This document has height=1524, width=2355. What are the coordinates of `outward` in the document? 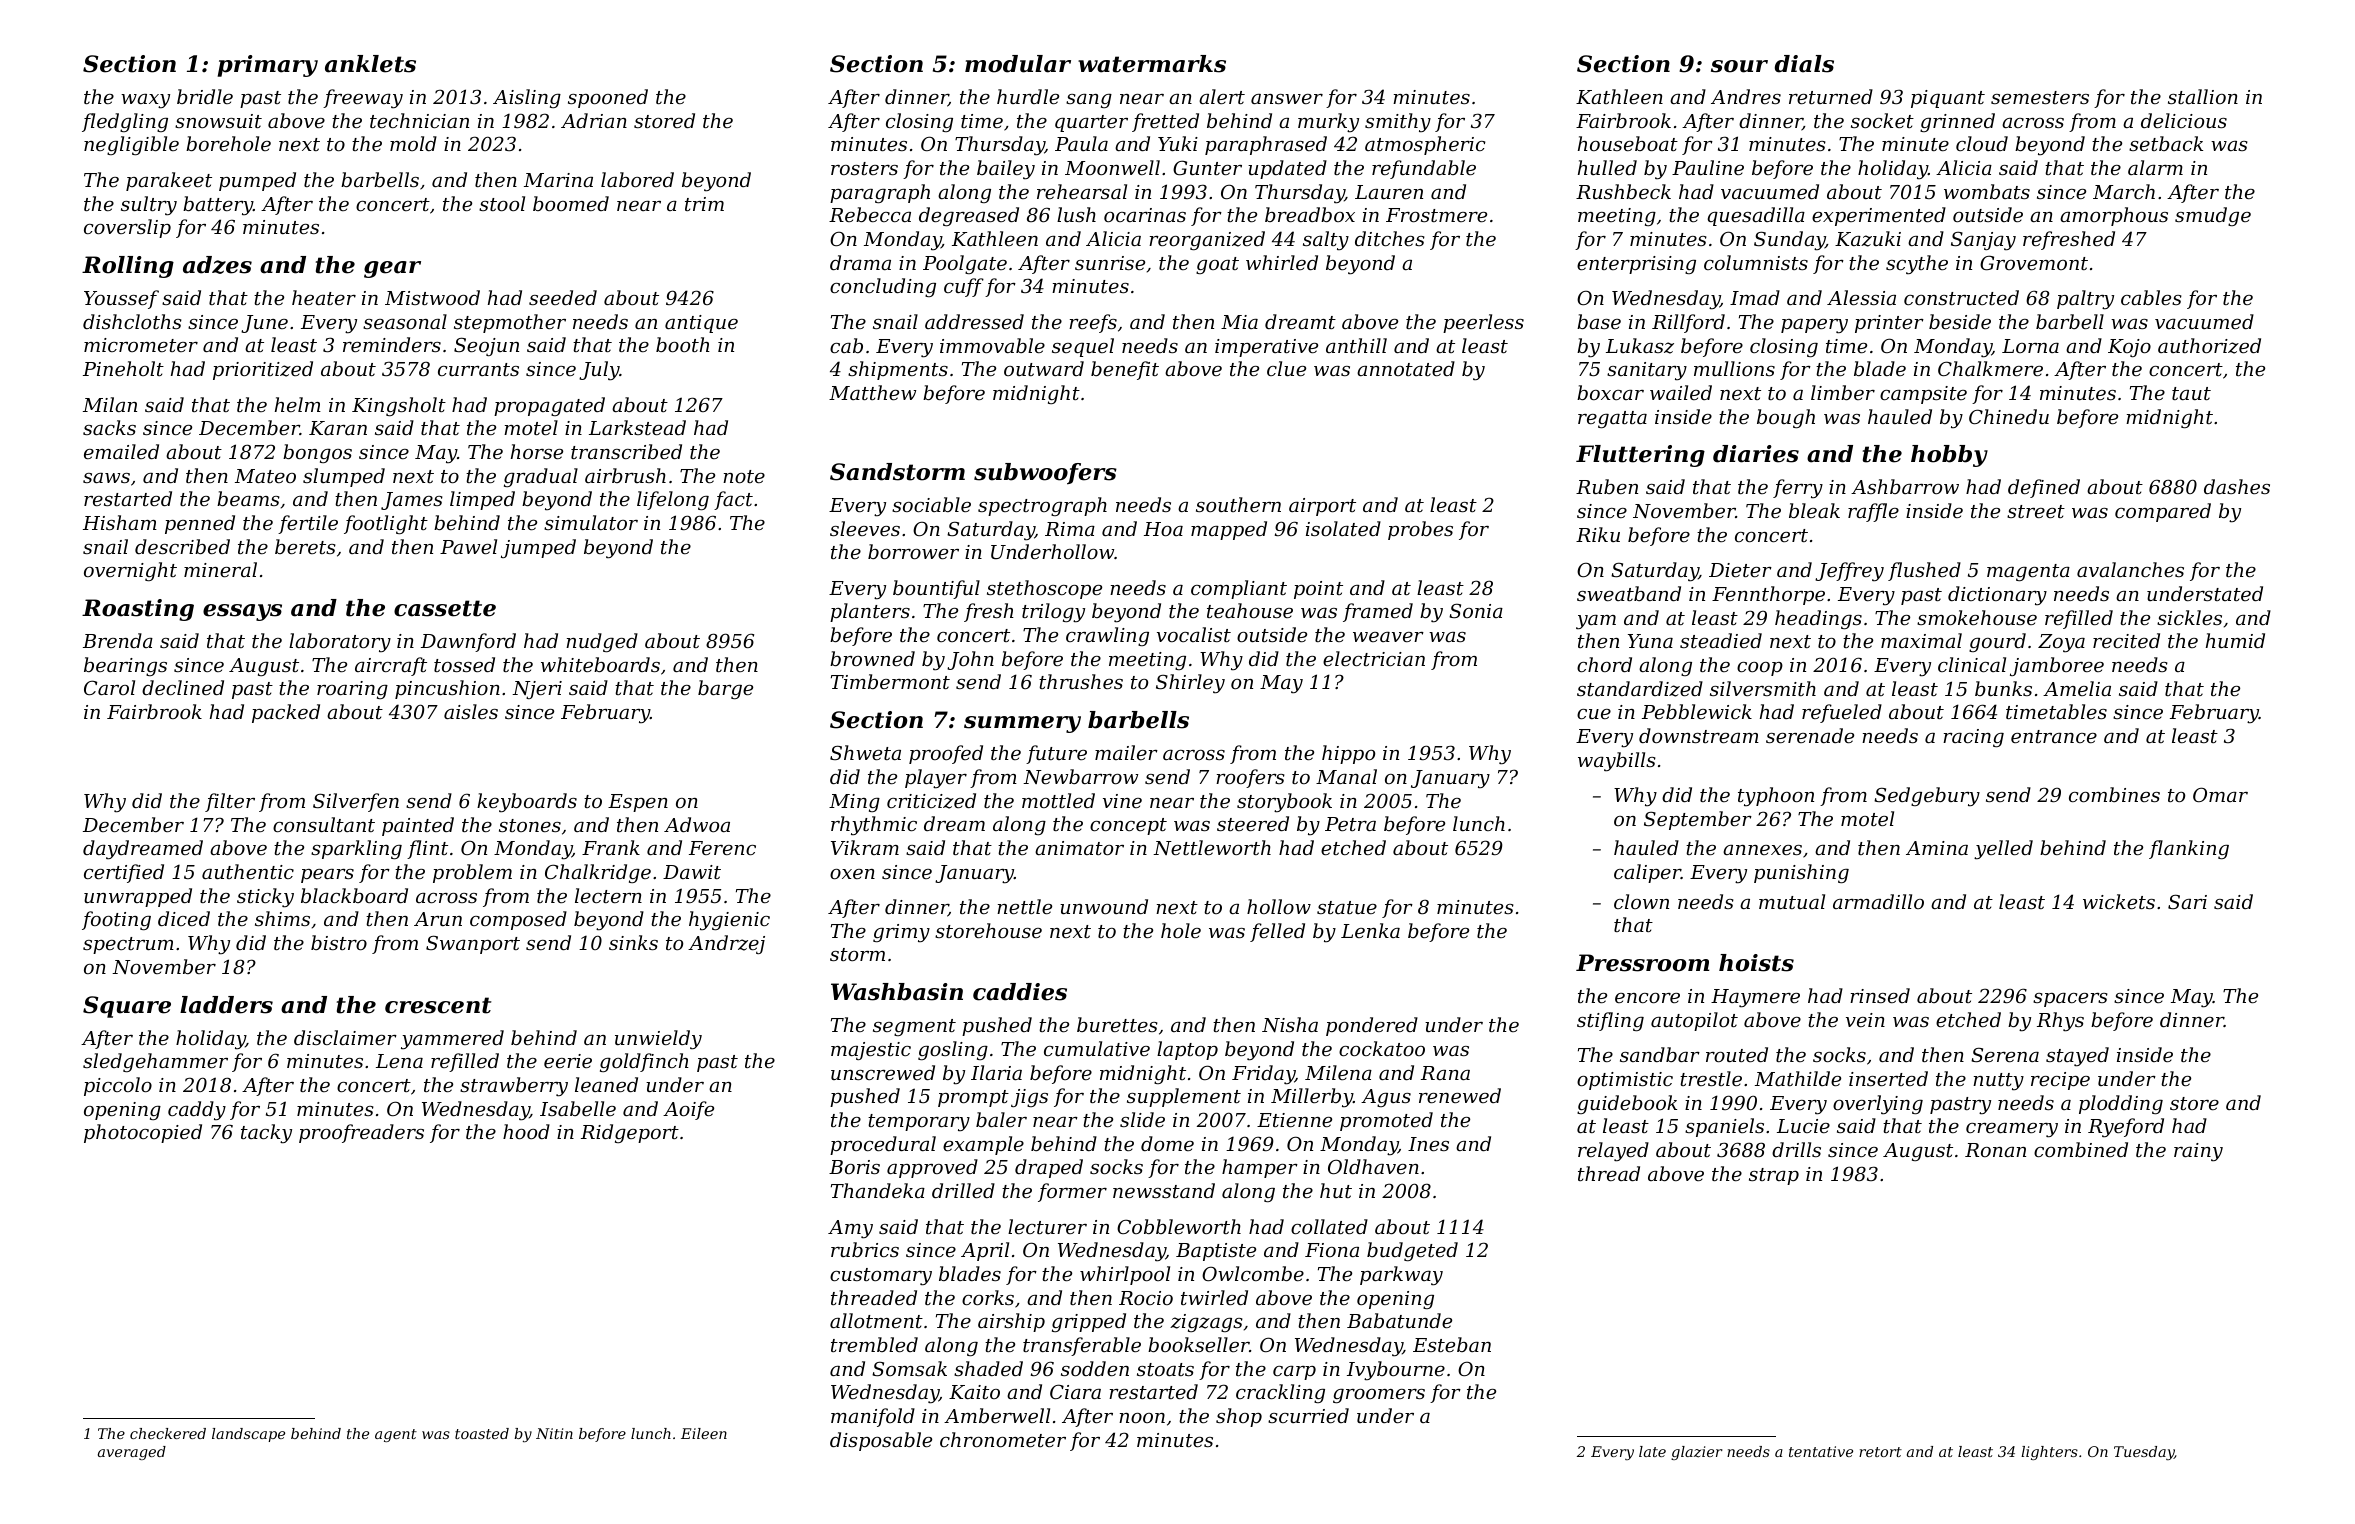 It's located at (1044, 368).
